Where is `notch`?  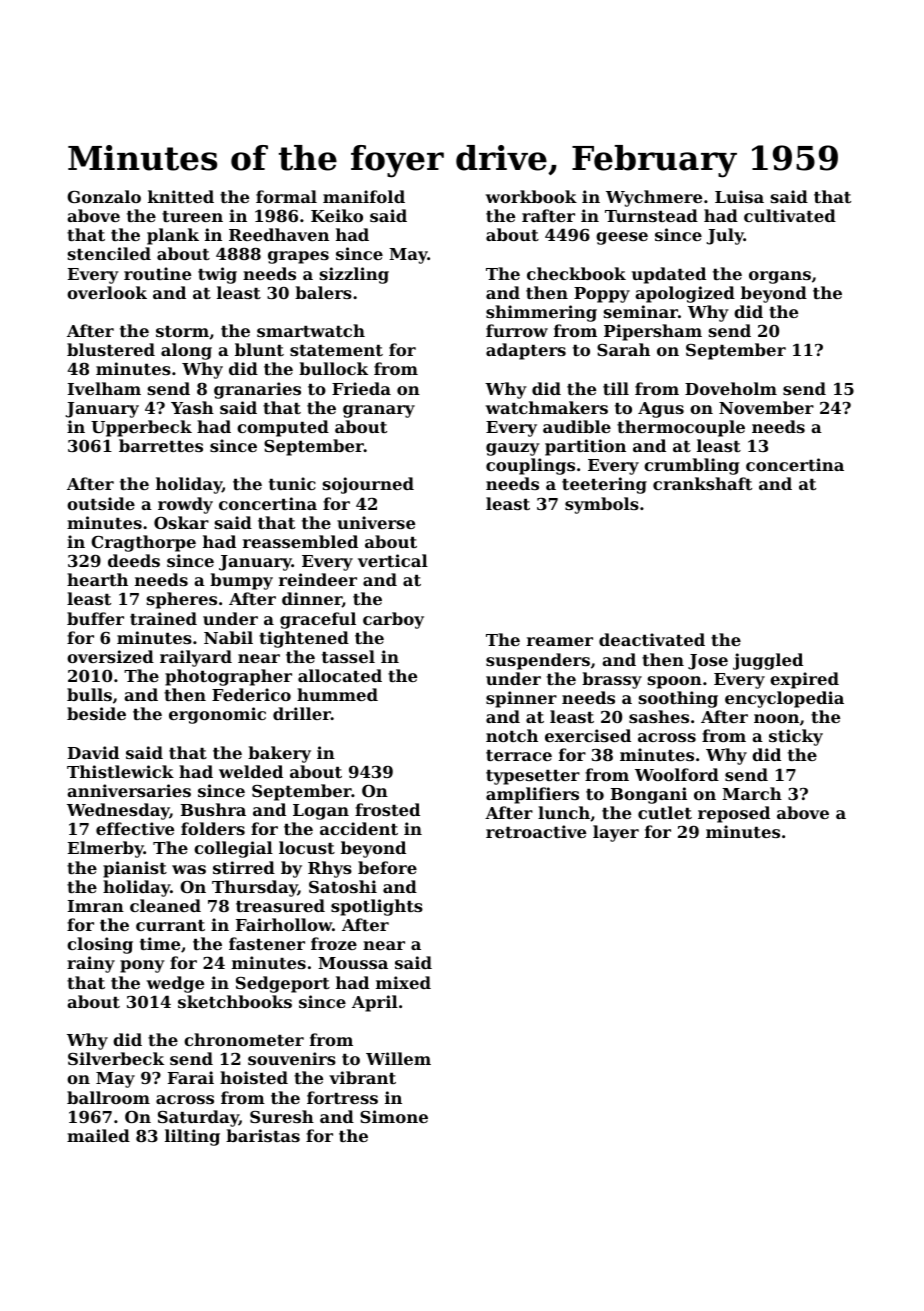
notch is located at coordinates (512, 735).
